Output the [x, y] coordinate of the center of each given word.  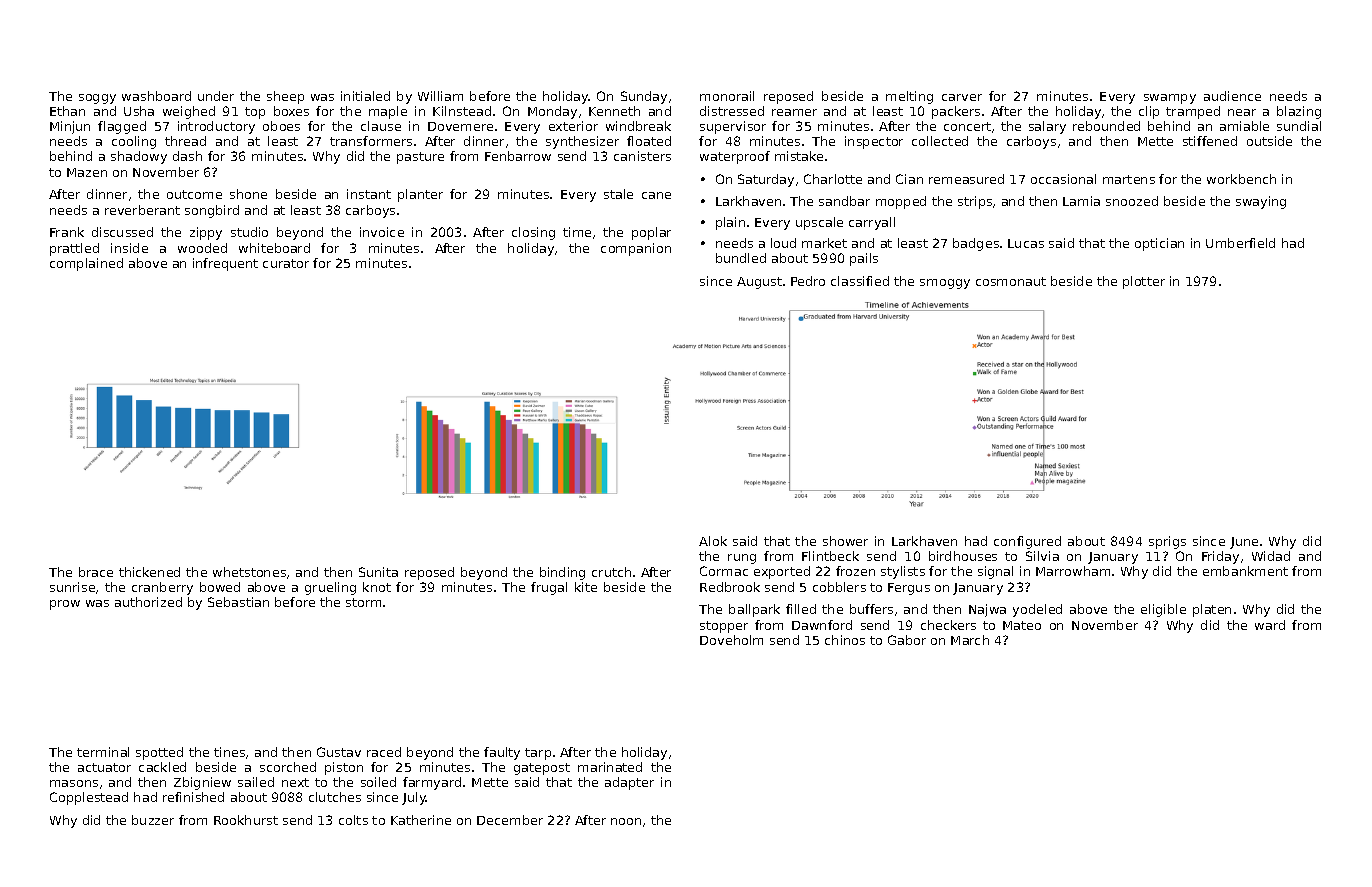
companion [636, 249]
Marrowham [1073, 571]
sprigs [1167, 542]
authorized [148, 602]
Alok [713, 541]
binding [562, 573]
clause [381, 126]
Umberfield [1240, 243]
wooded [202, 248]
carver [962, 97]
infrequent [225, 264]
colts [353, 820]
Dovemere [460, 126]
